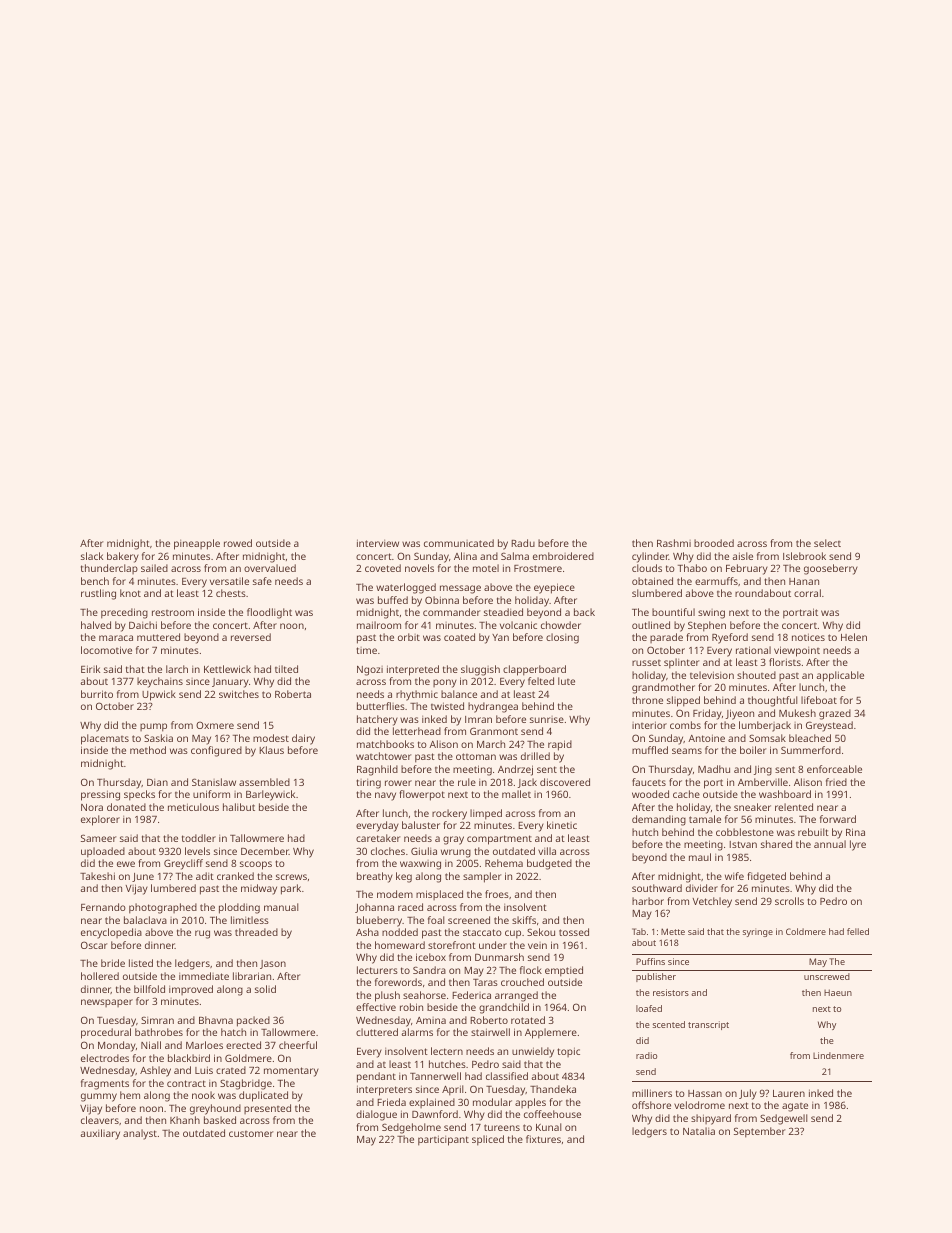  Describe the element at coordinates (148, 750) in the page. I see `method` at that location.
